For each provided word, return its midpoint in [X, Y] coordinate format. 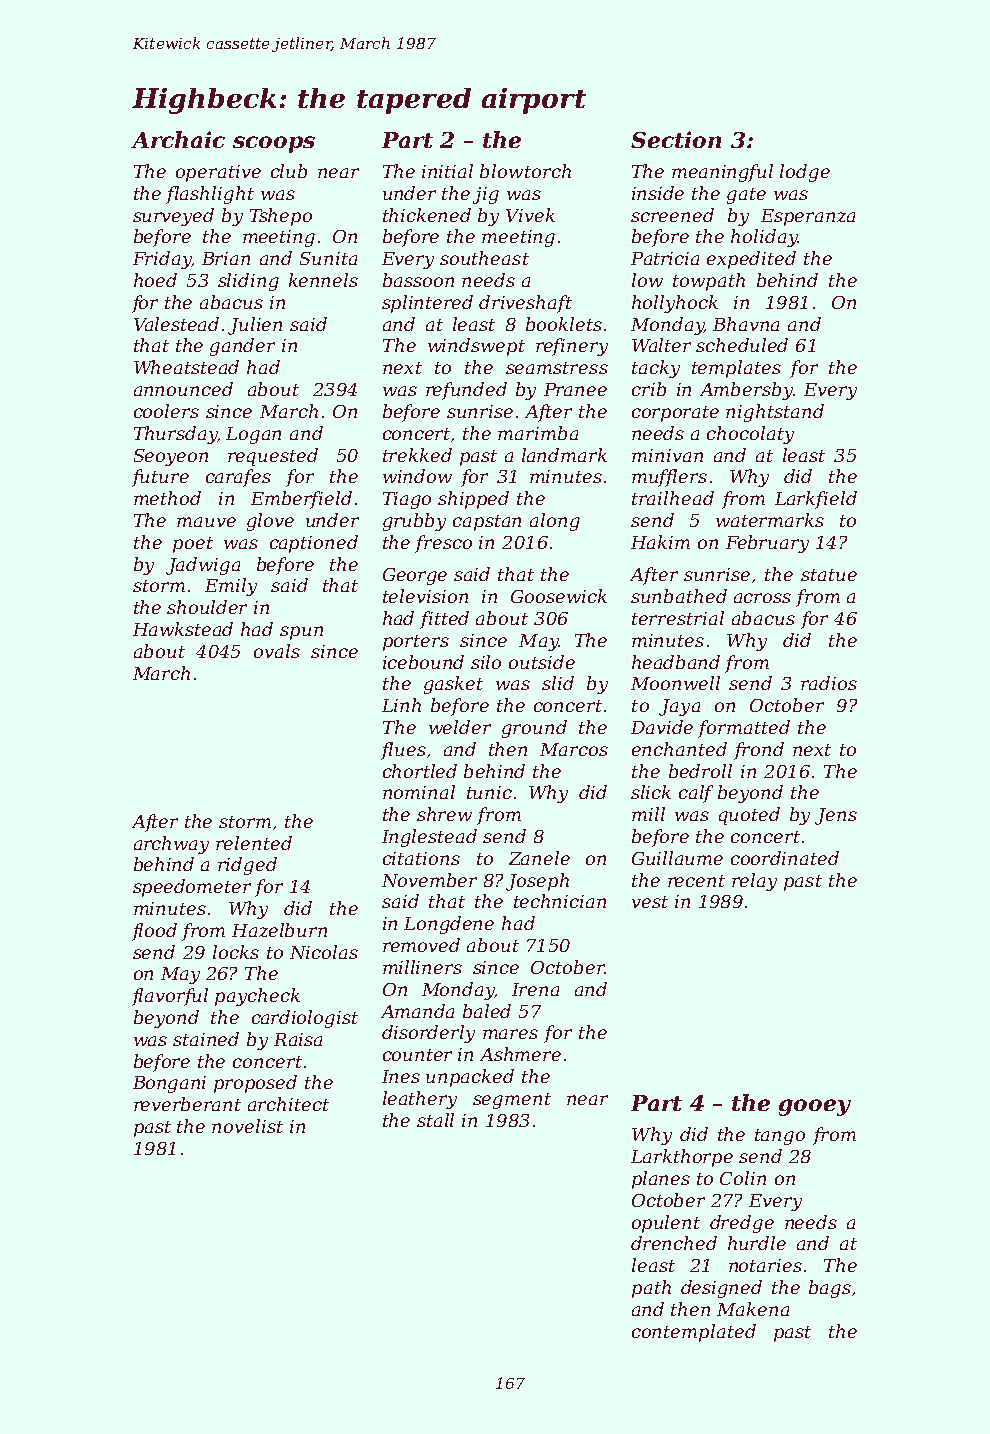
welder [460, 727]
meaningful [722, 173]
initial [447, 171]
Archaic [178, 139]
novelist [247, 1126]
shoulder [207, 607]
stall [435, 1120]
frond [759, 751]
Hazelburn [279, 930]
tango [780, 1137]
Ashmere [520, 1054]
